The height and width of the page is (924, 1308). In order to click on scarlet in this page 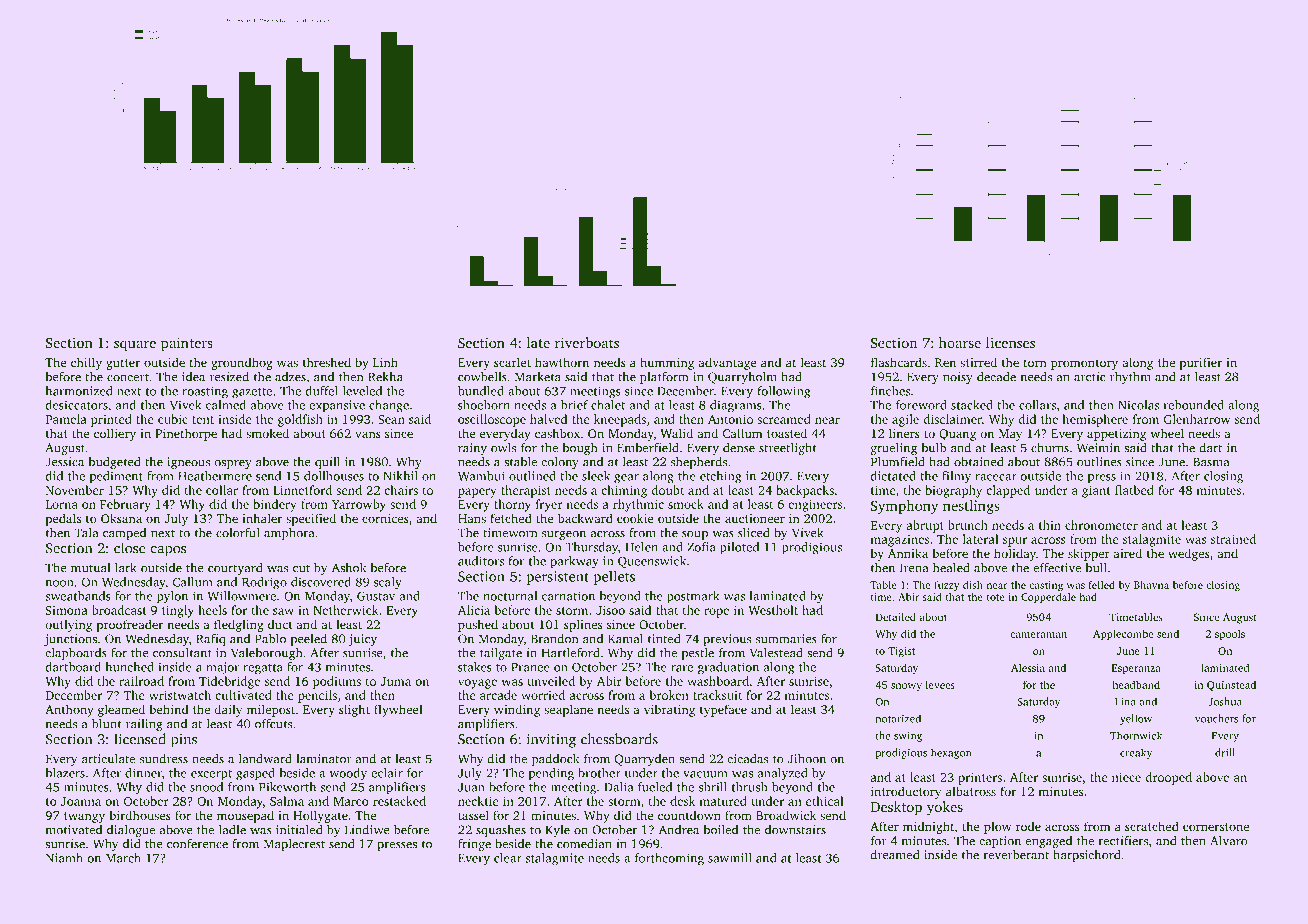, I will do `click(512, 362)`.
